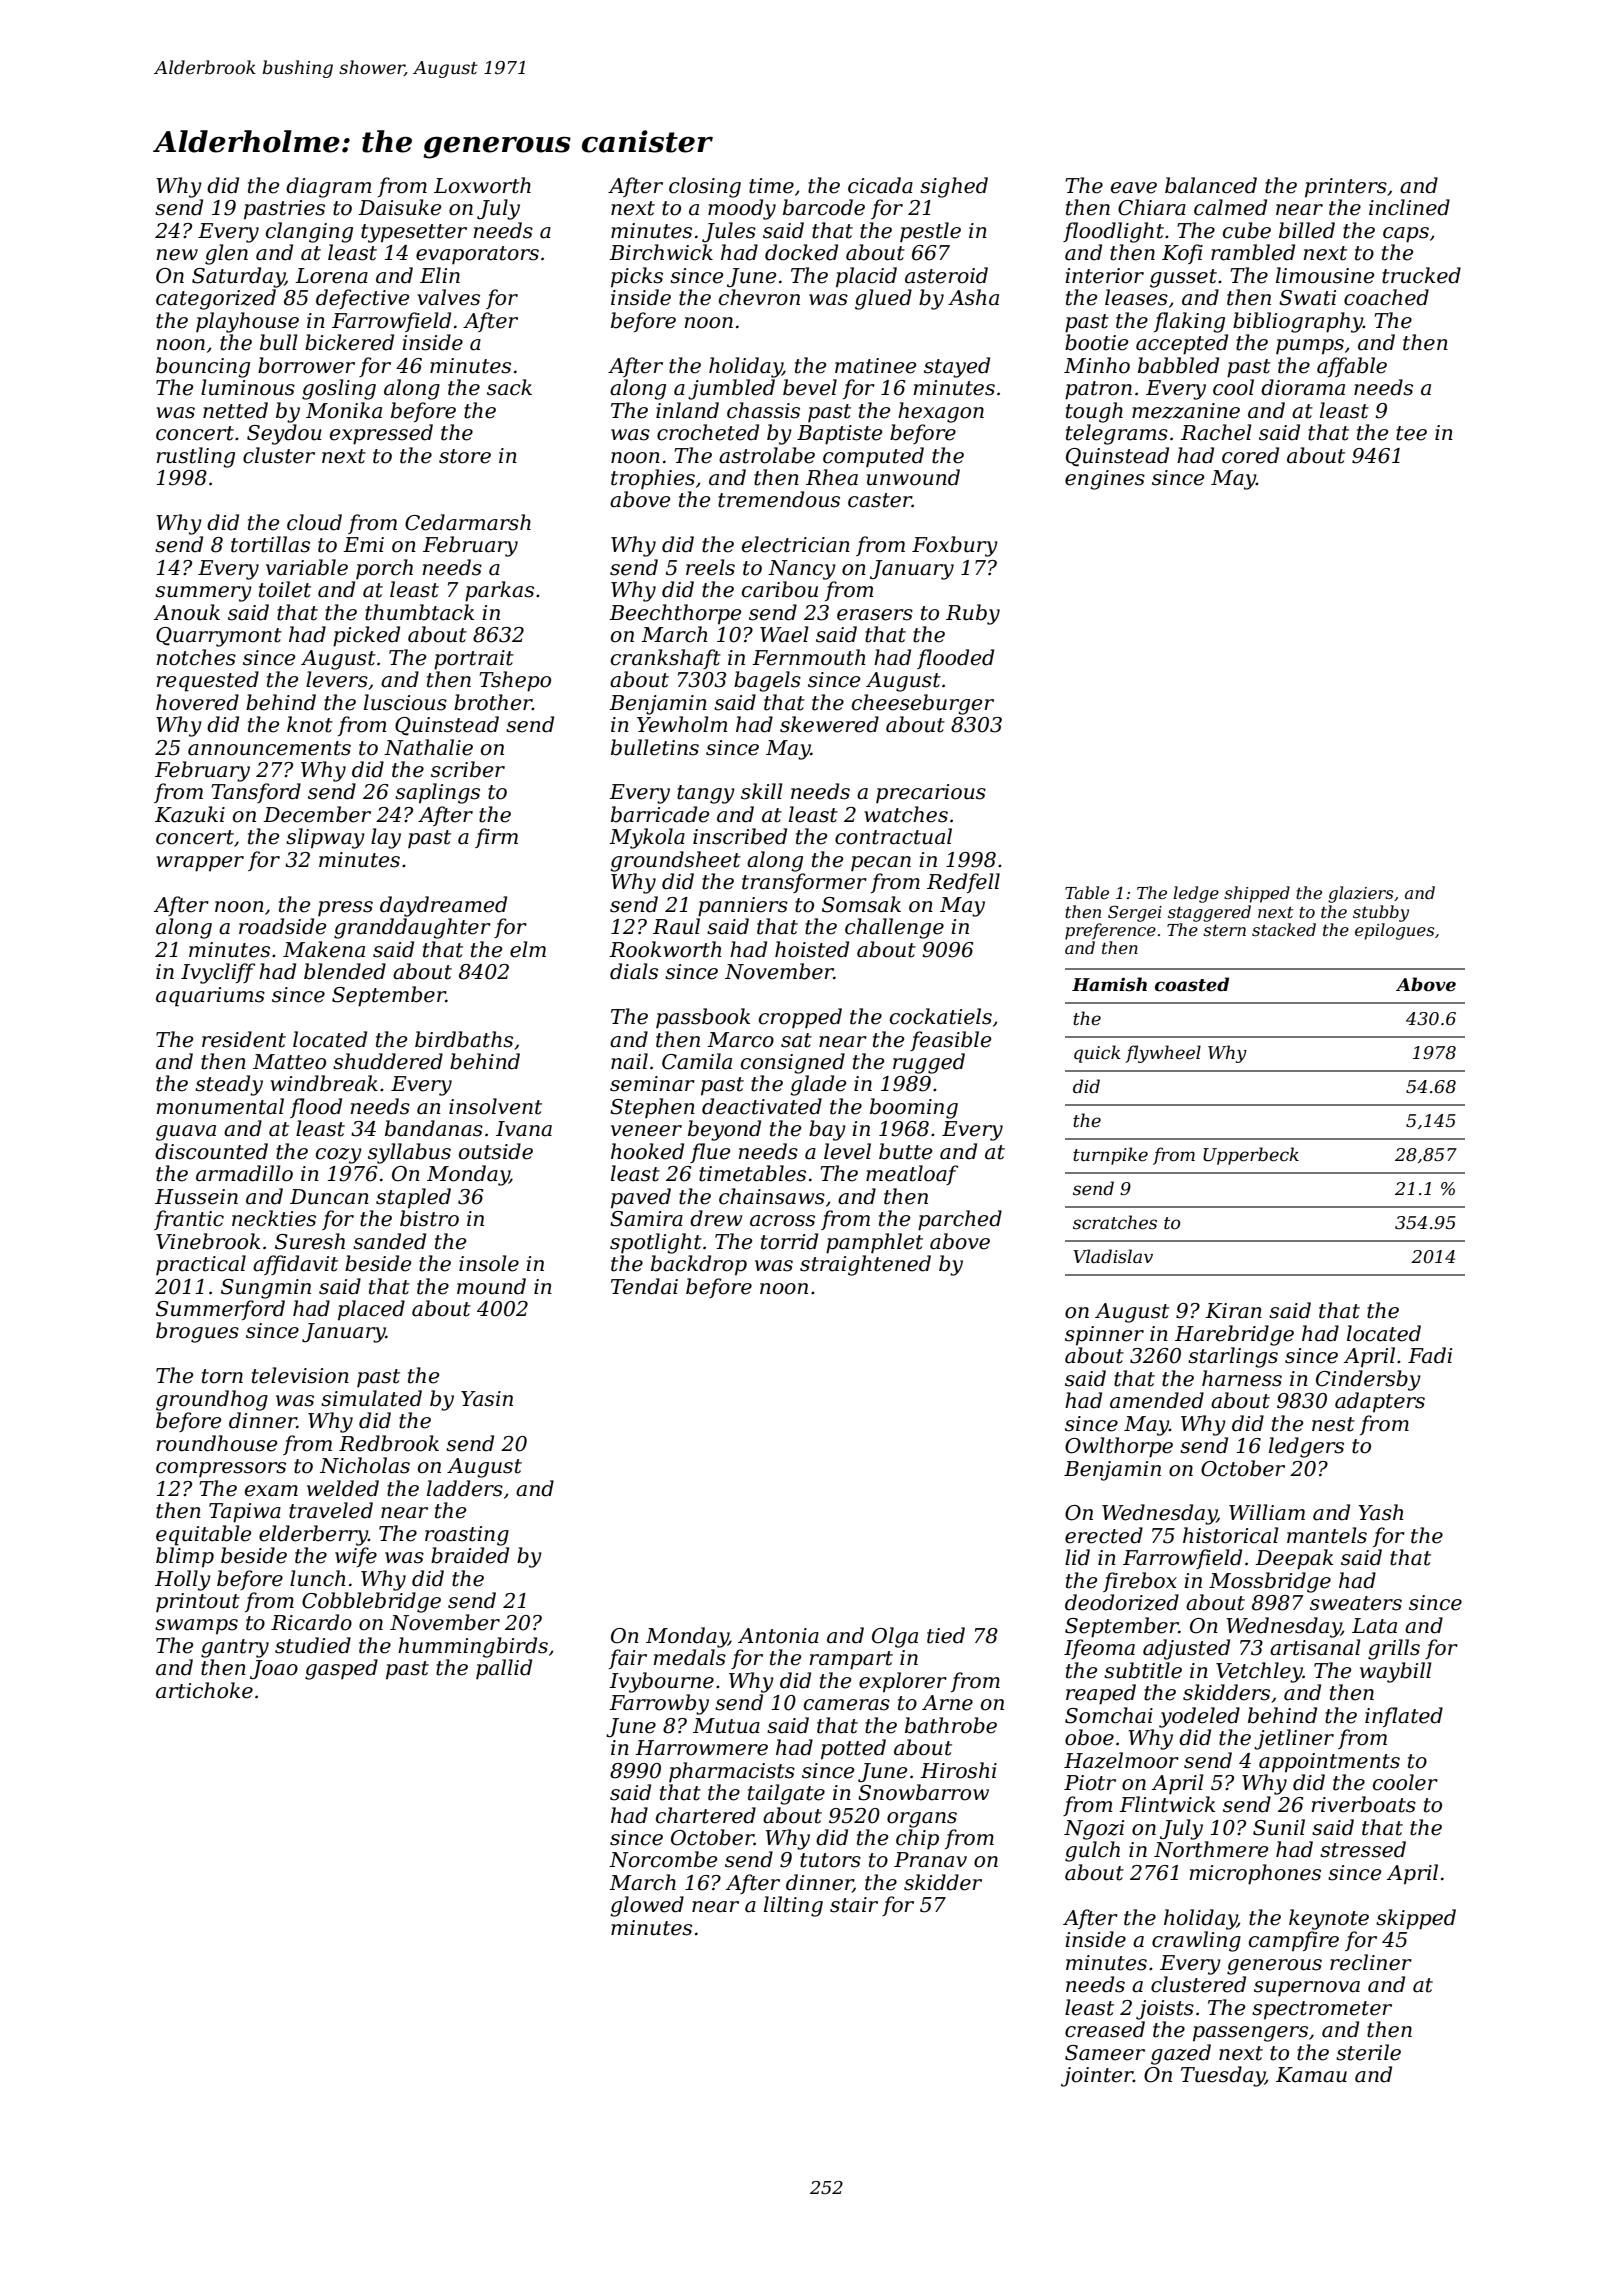 This screenshot has width=1620, height=2292. Describe the element at coordinates (740, 1040) in the screenshot. I see `Marco` at that location.
